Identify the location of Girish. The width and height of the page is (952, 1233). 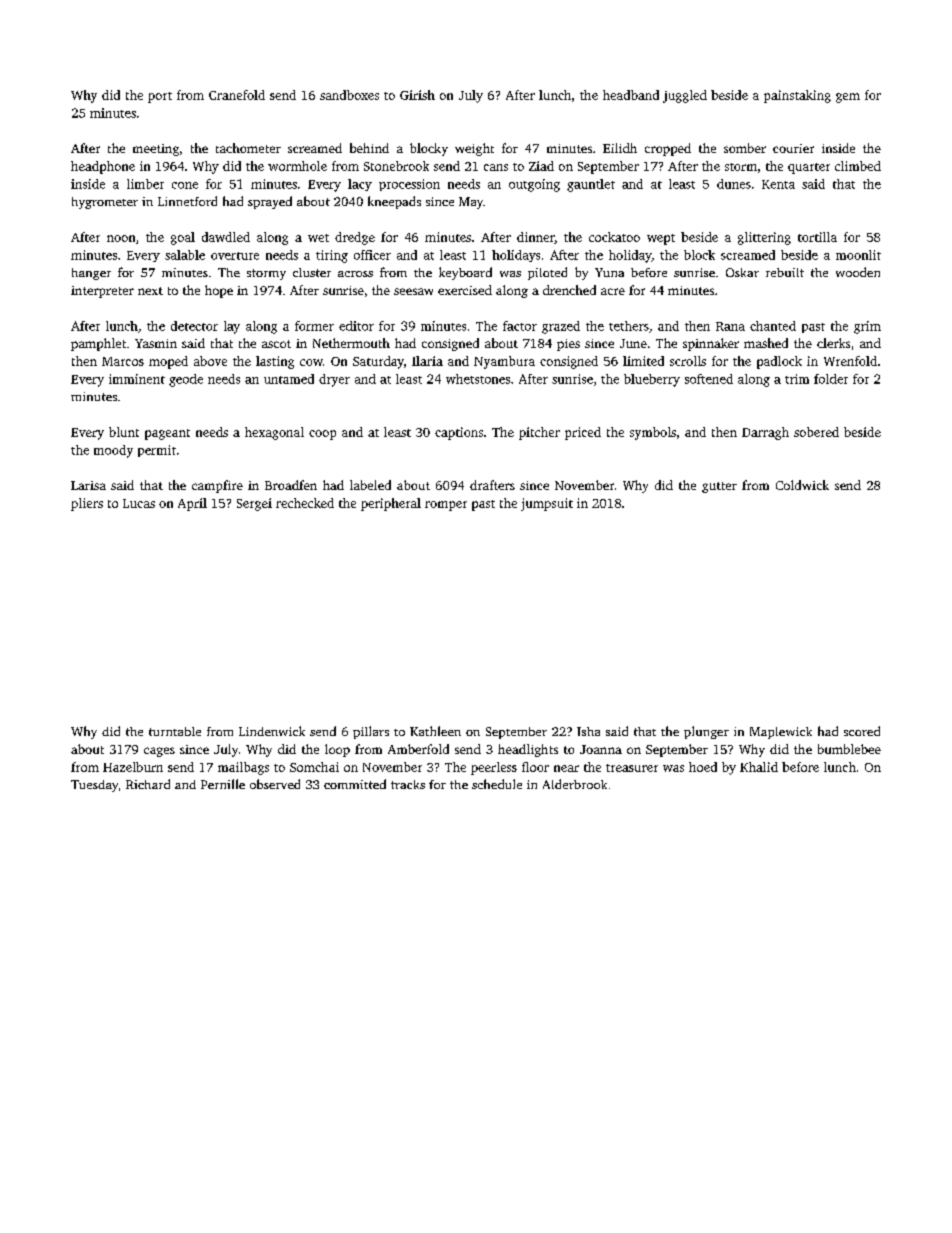
(417, 95).
